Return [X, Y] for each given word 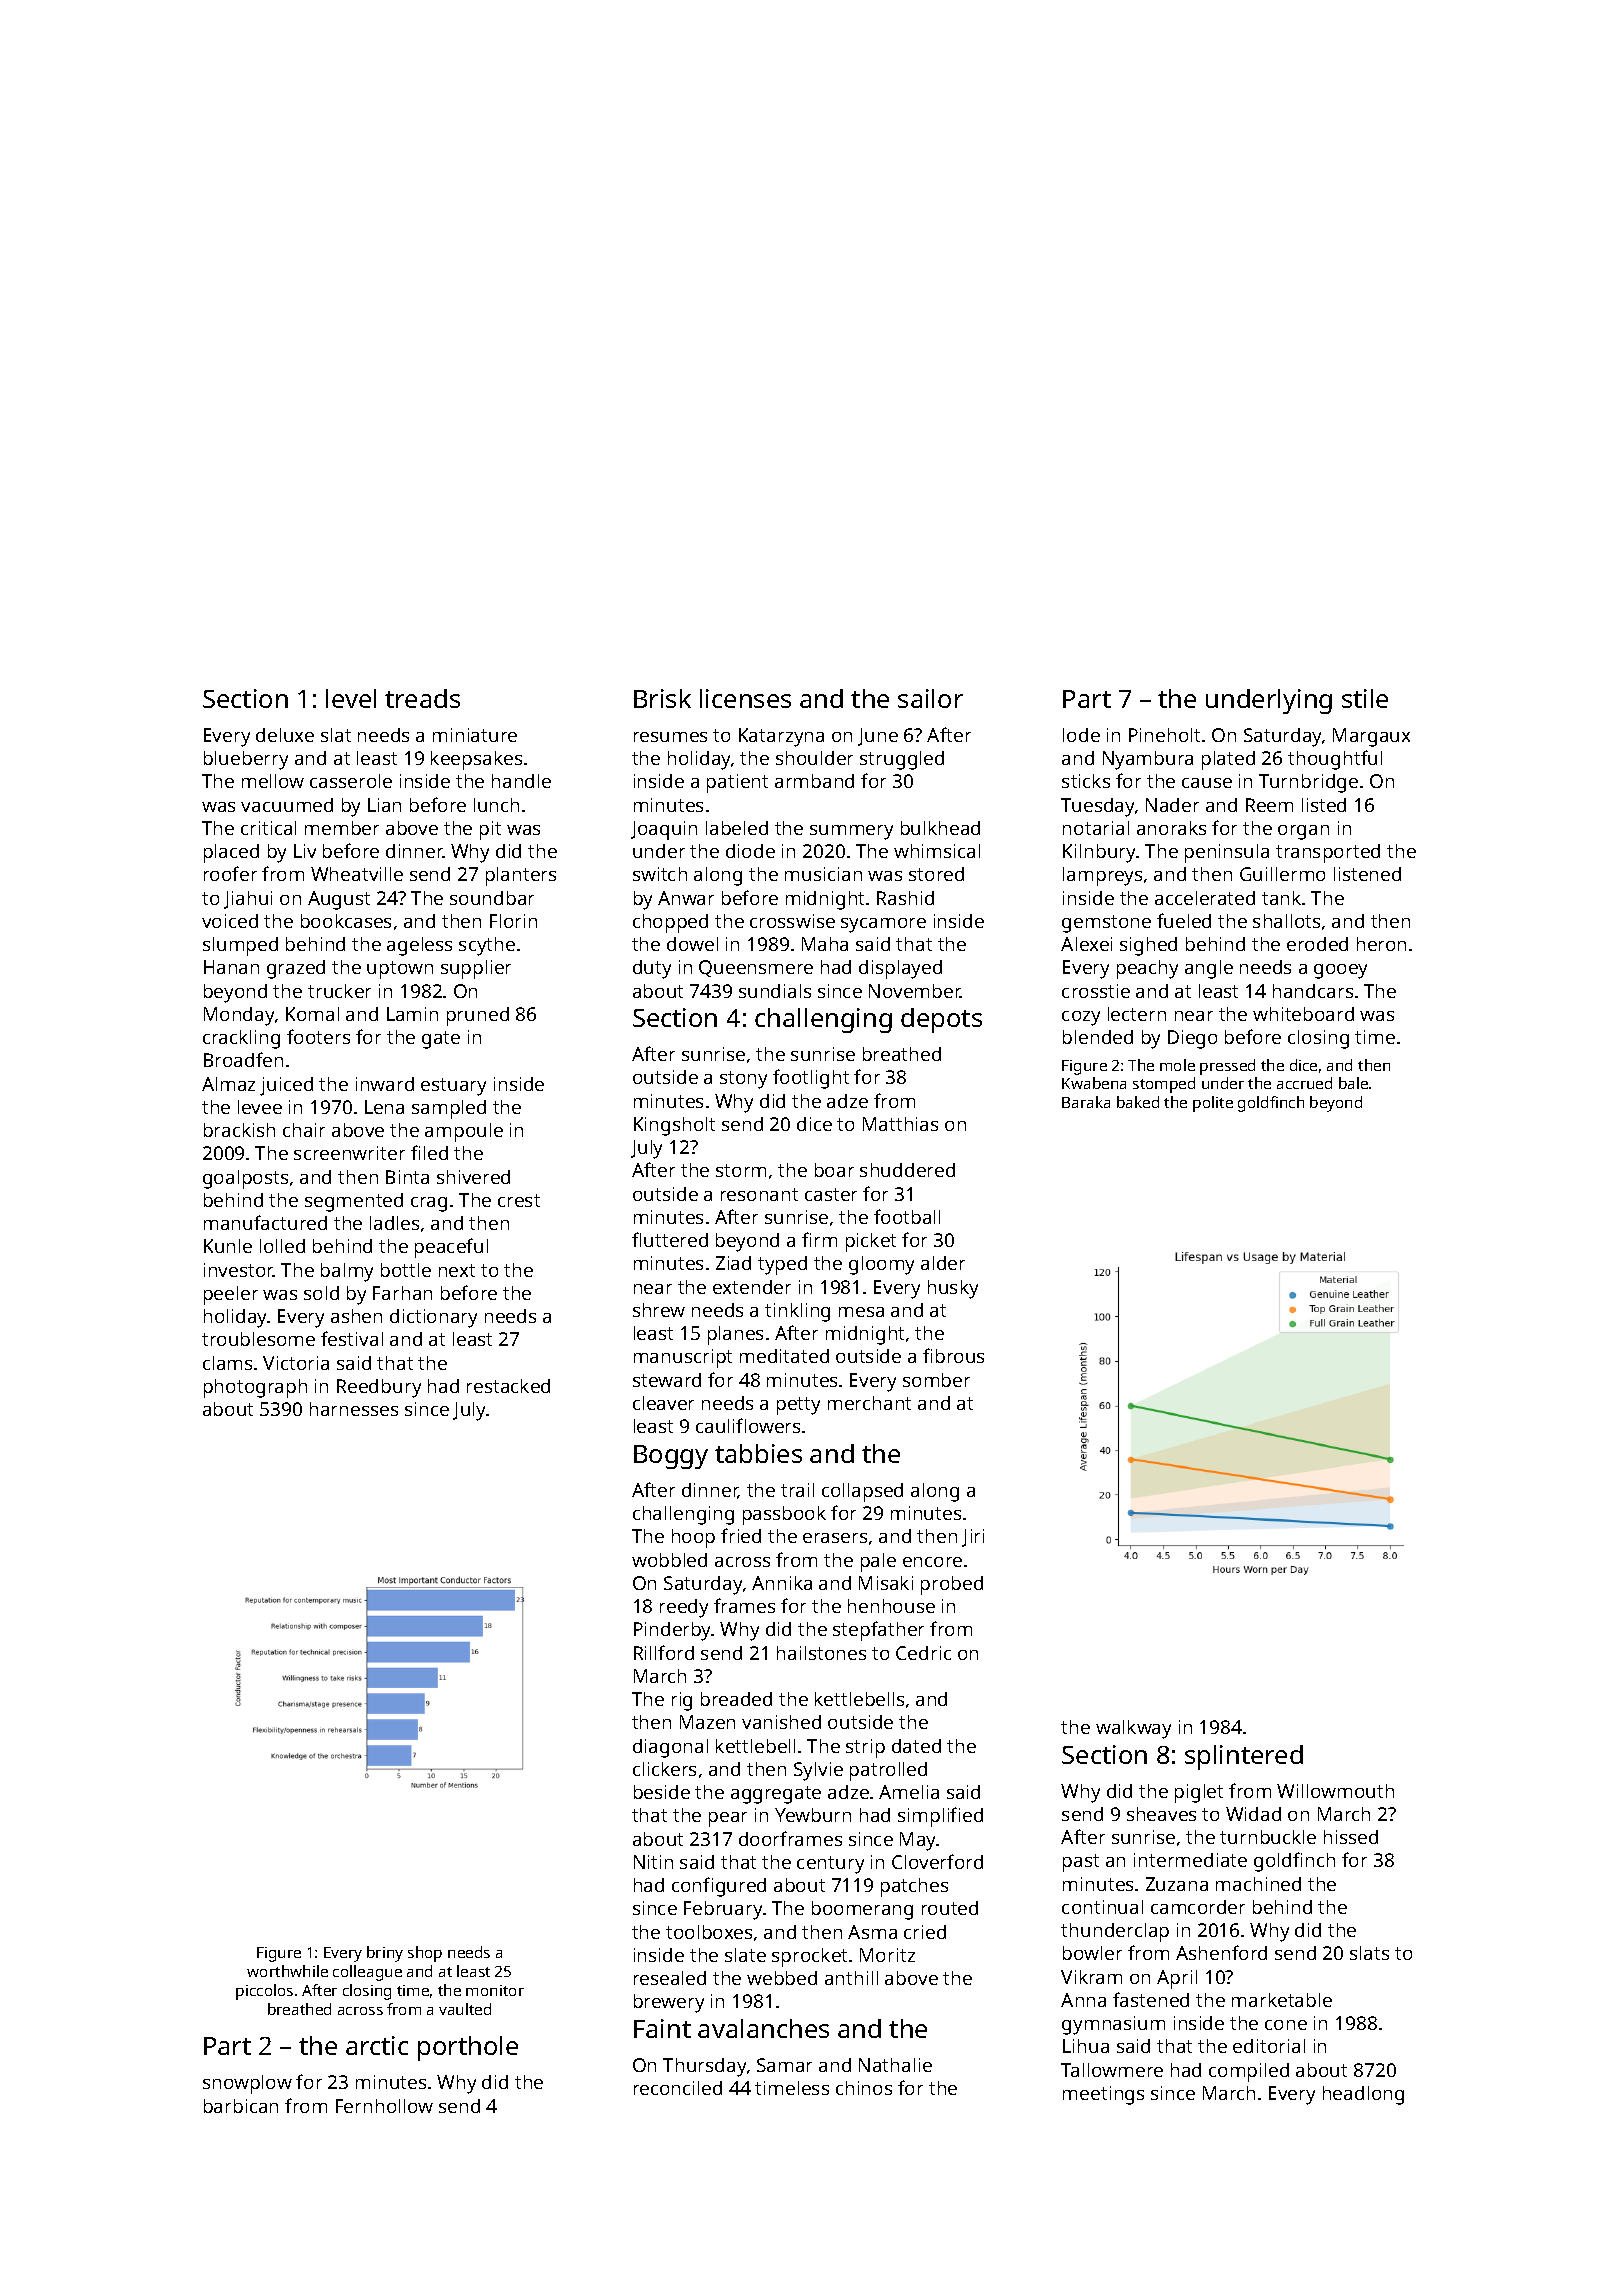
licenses [745, 698]
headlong [1363, 2095]
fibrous [953, 1355]
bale [1353, 1083]
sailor [930, 698]
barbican [241, 2106]
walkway [1133, 1729]
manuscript [683, 1358]
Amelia [909, 1792]
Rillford [664, 1652]
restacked [508, 1386]
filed [429, 1152]
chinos [864, 2088]
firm [819, 1239]
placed [231, 853]
